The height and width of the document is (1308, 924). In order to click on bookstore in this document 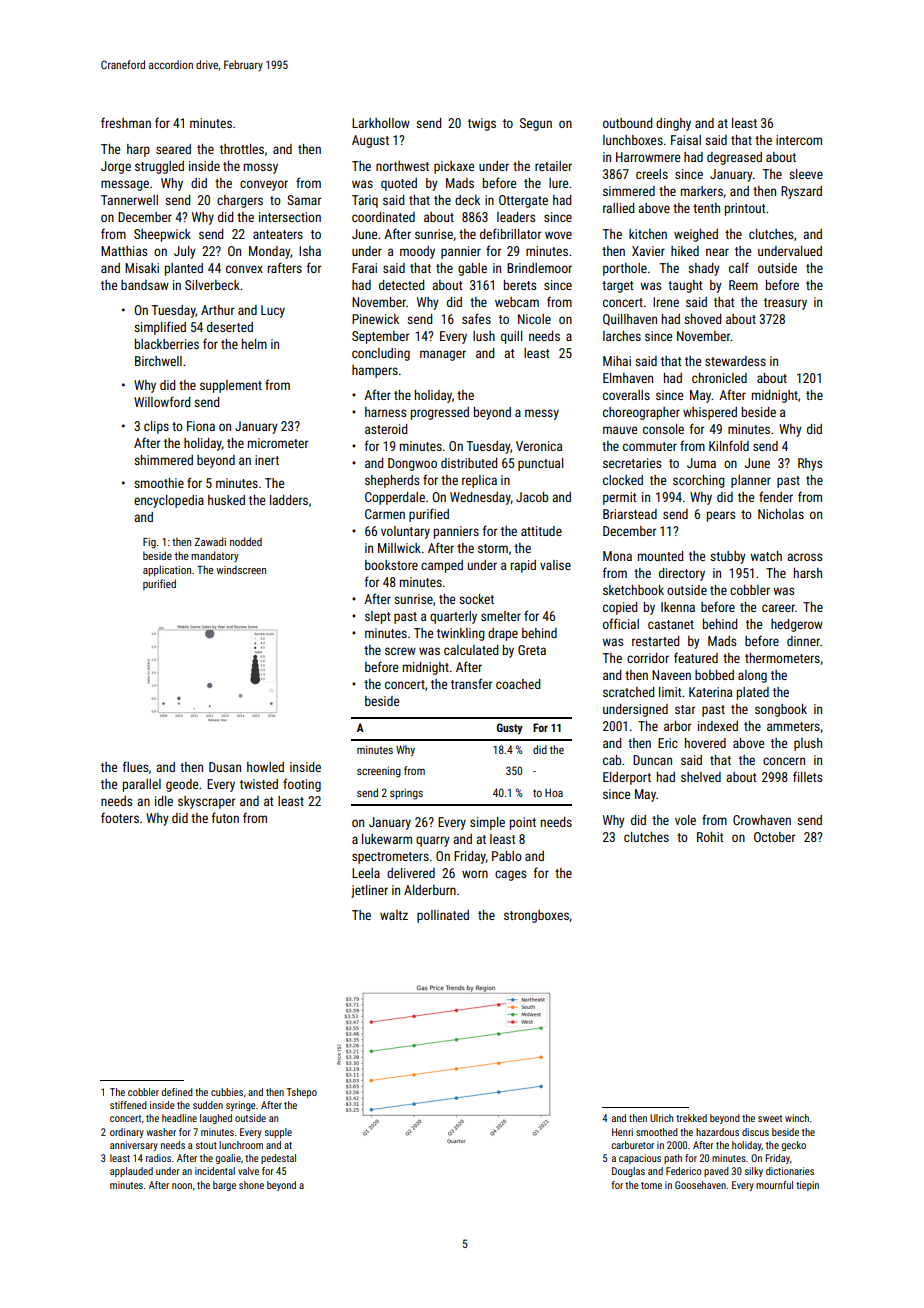, I will do `click(391, 565)`.
